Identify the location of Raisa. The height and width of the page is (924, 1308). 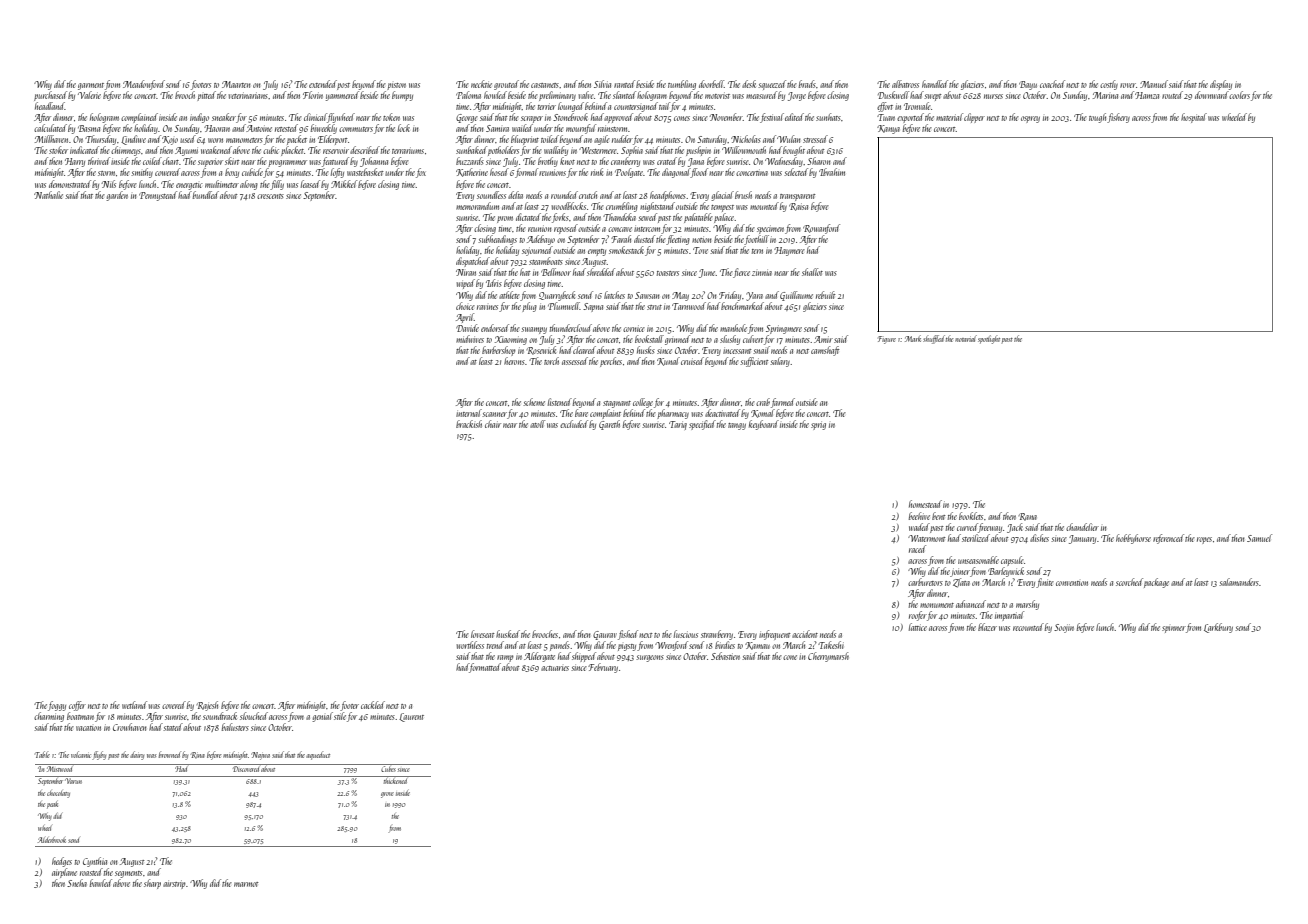
(798, 207).
